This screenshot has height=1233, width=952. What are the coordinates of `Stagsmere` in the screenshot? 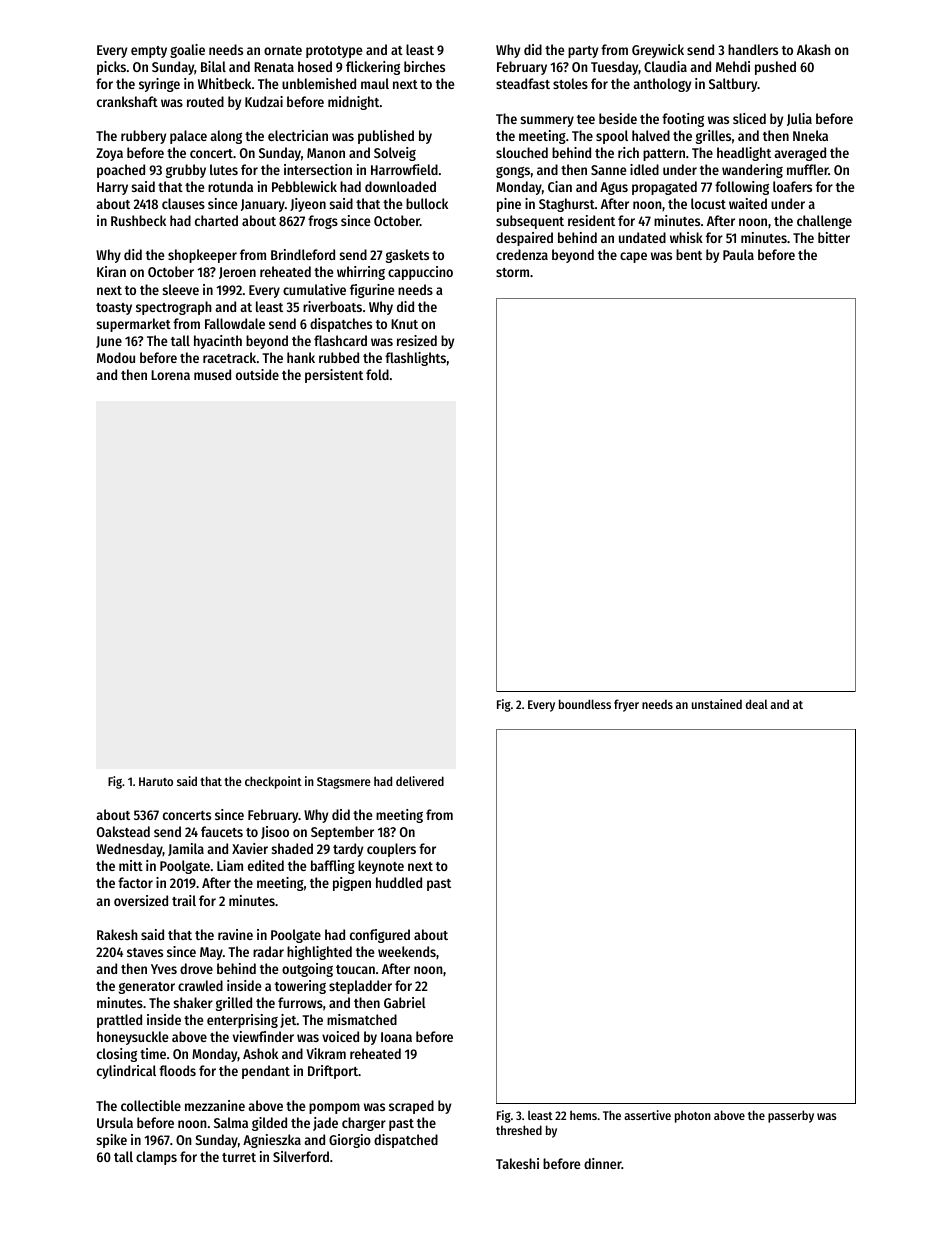 It's located at (344, 783).
